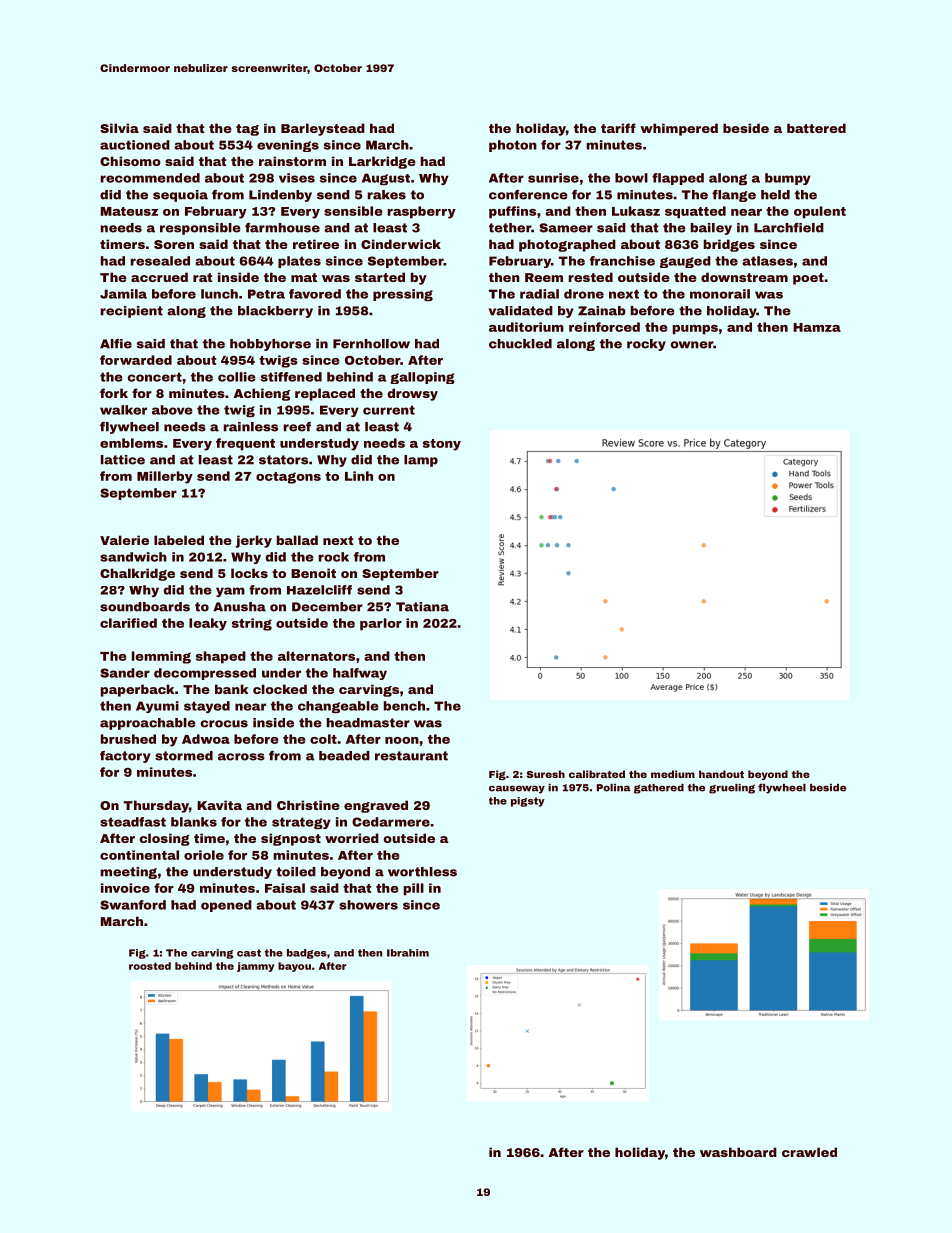  I want to click on Ibrahim, so click(408, 953).
